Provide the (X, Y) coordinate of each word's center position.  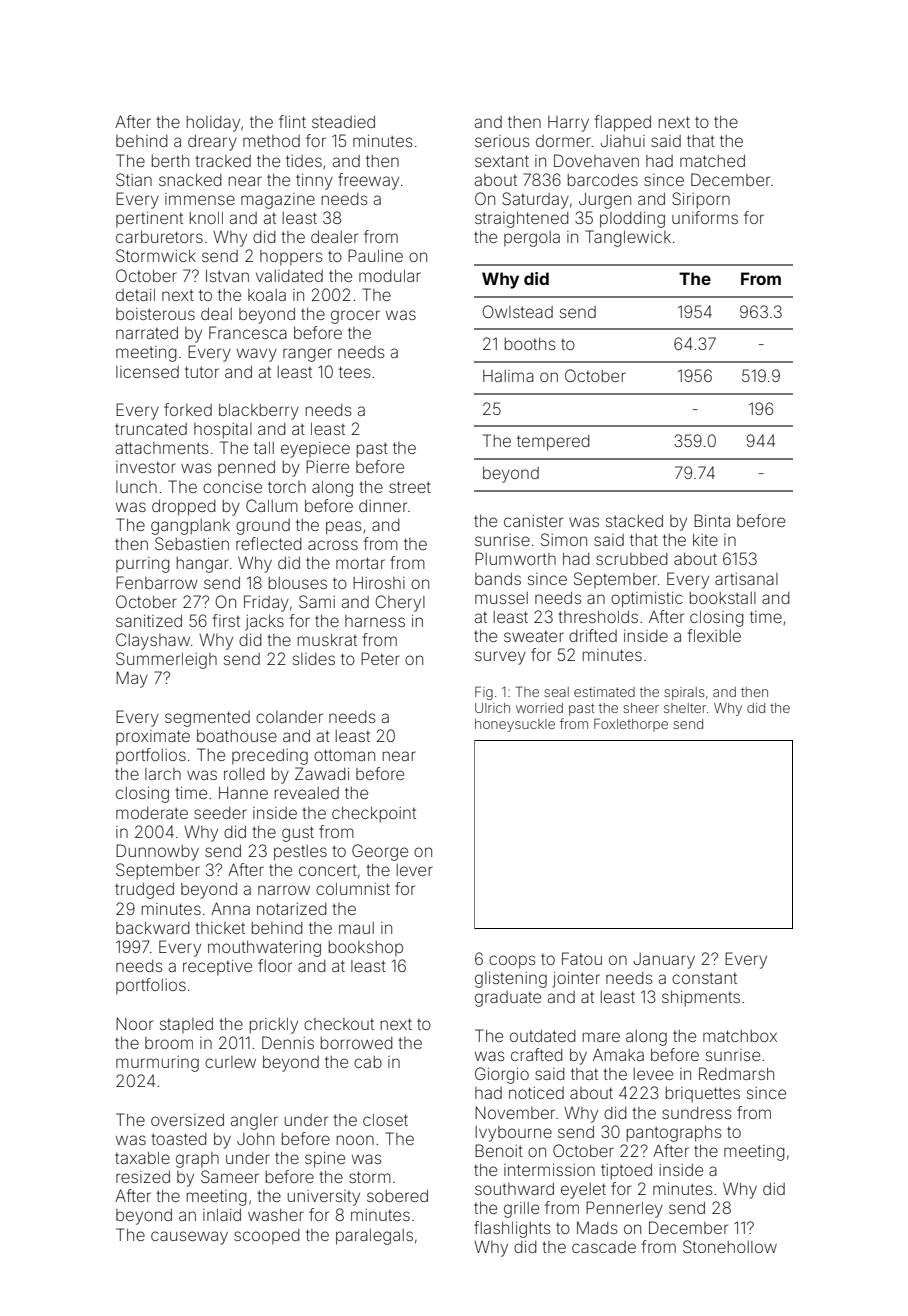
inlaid (222, 1215)
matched (712, 161)
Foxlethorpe (631, 725)
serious (502, 141)
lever (415, 870)
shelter (685, 708)
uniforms (705, 217)
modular (390, 276)
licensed (147, 372)
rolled (244, 774)
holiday (213, 124)
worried (539, 708)
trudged (144, 891)
